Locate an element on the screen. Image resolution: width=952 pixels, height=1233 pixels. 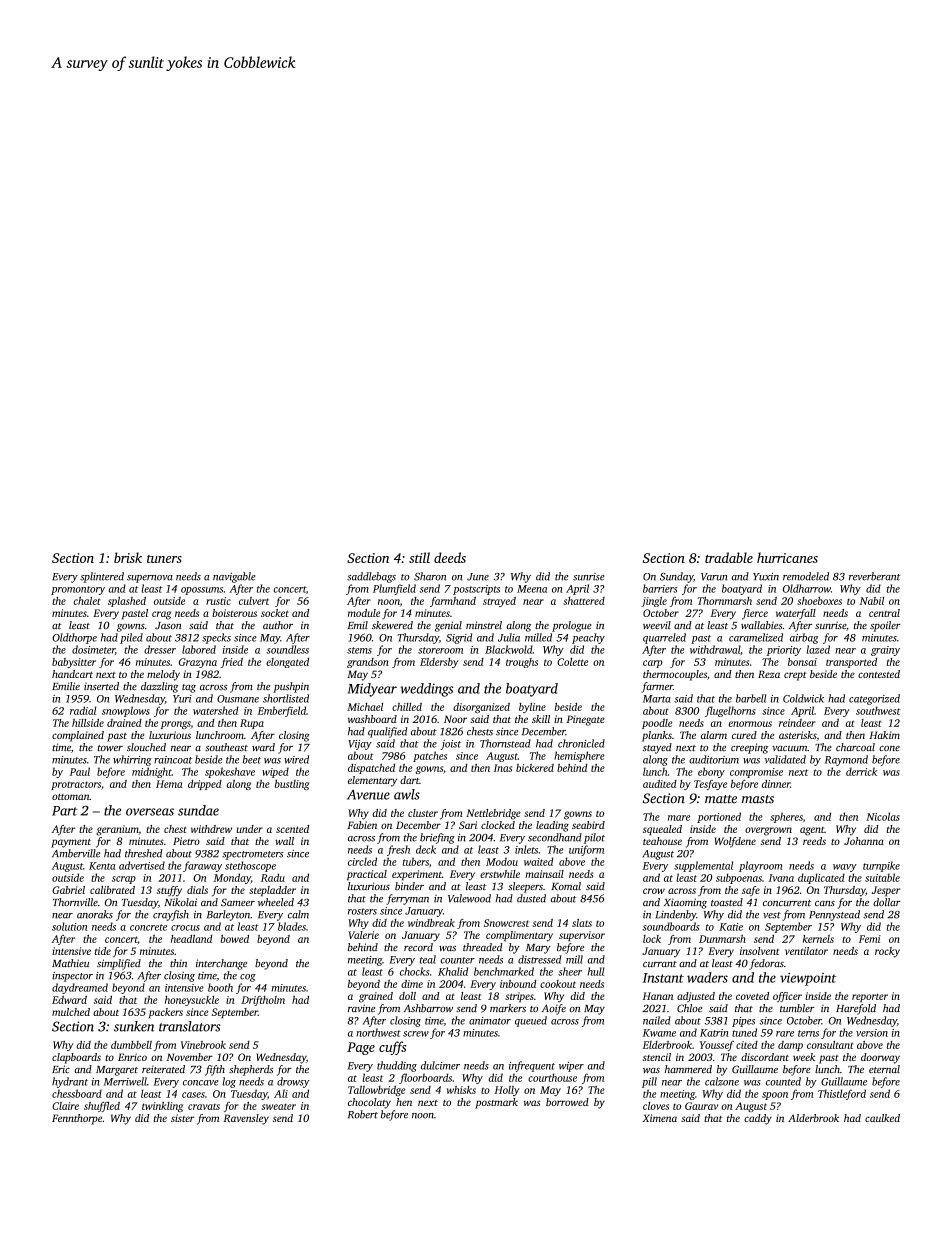
still is located at coordinates (419, 557).
